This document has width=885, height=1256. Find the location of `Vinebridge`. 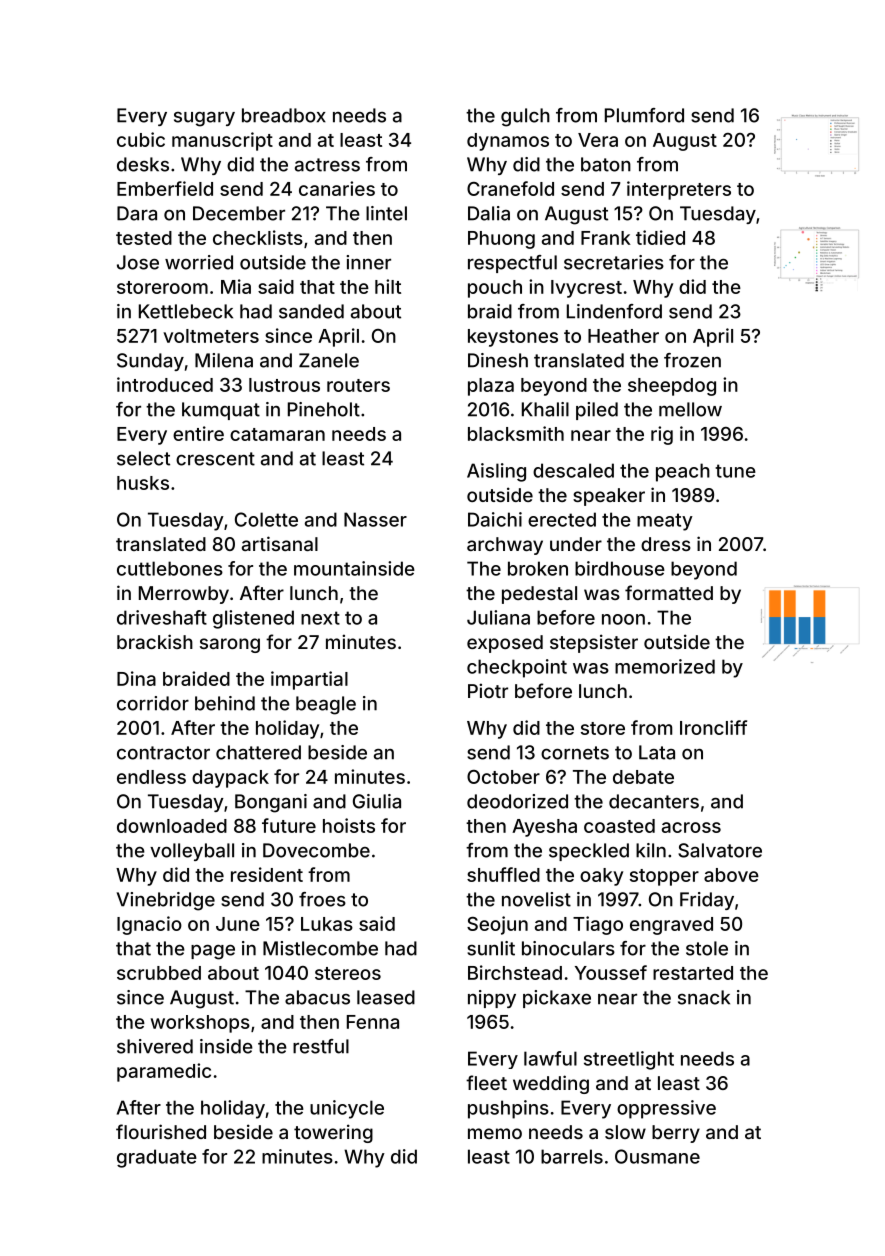

Vinebridge is located at coordinates (166, 901).
